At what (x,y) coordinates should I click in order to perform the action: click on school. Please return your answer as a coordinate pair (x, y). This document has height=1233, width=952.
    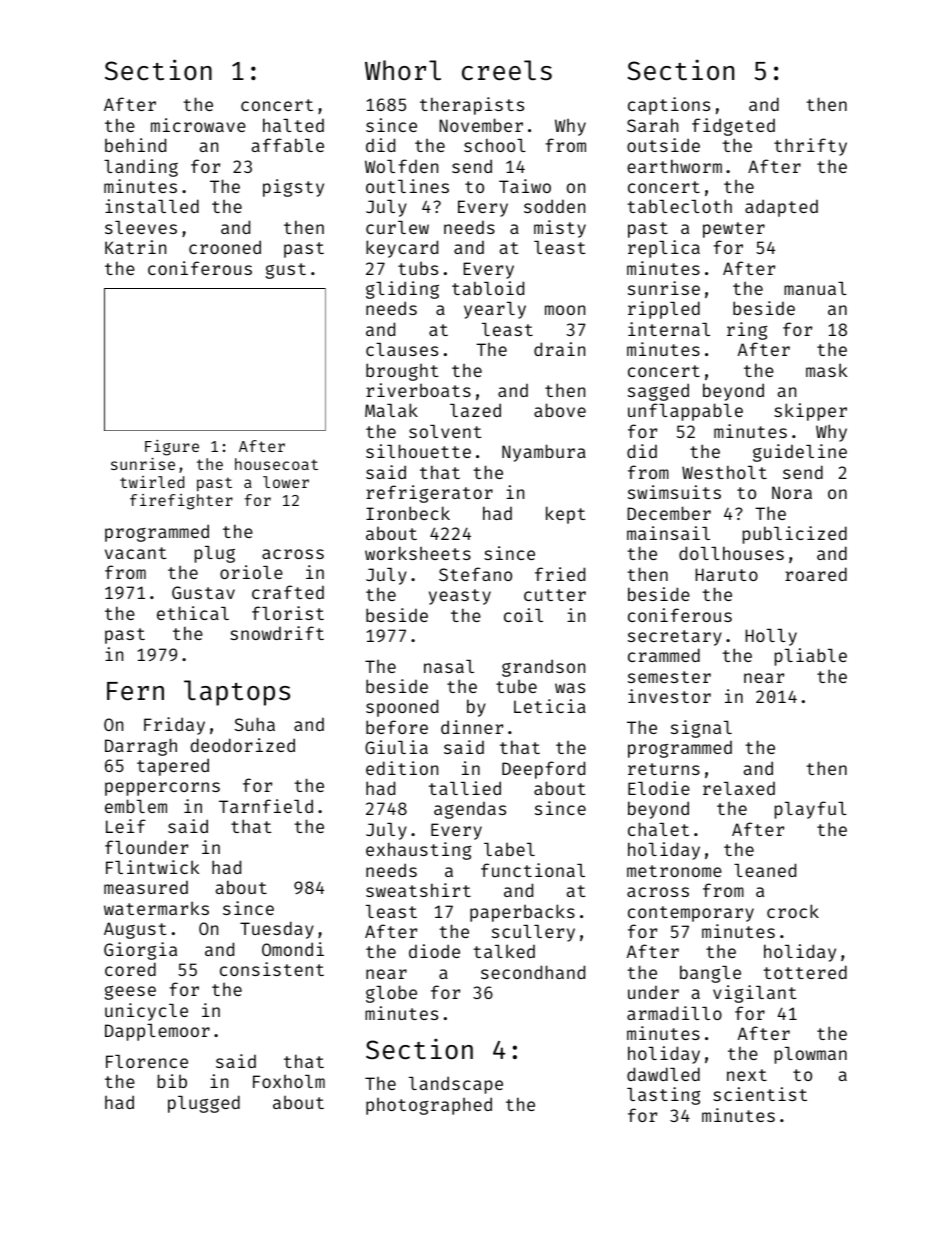
    Looking at the image, I should click on (495, 145).
